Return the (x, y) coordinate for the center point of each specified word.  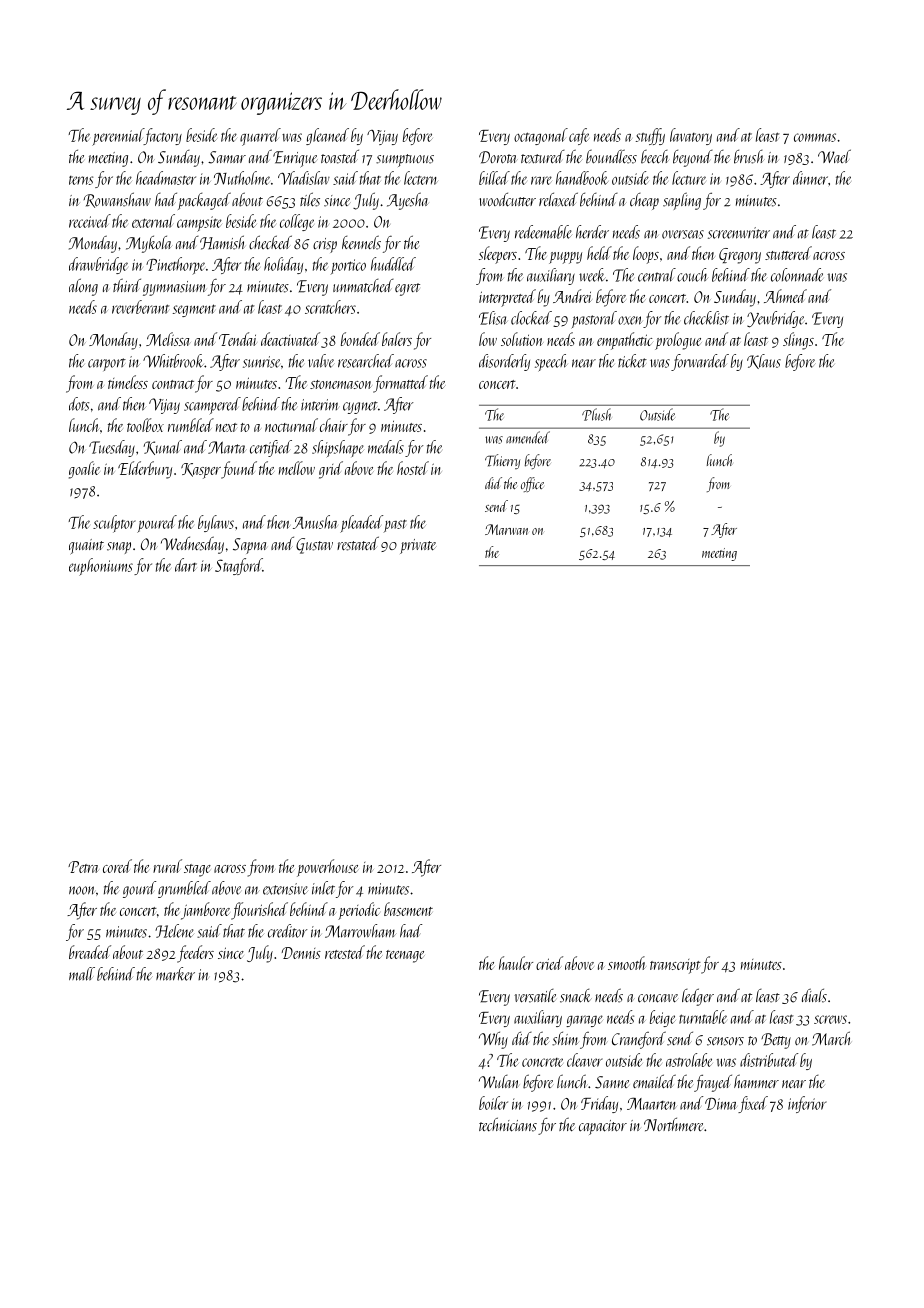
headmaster (166, 178)
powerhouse (328, 868)
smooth (627, 963)
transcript (675, 966)
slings (798, 341)
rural (167, 866)
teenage (405, 956)
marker (175, 974)
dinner (810, 178)
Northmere (673, 1124)
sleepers (498, 255)
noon (81, 890)
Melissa (168, 339)
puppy (565, 258)
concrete (542, 1062)
